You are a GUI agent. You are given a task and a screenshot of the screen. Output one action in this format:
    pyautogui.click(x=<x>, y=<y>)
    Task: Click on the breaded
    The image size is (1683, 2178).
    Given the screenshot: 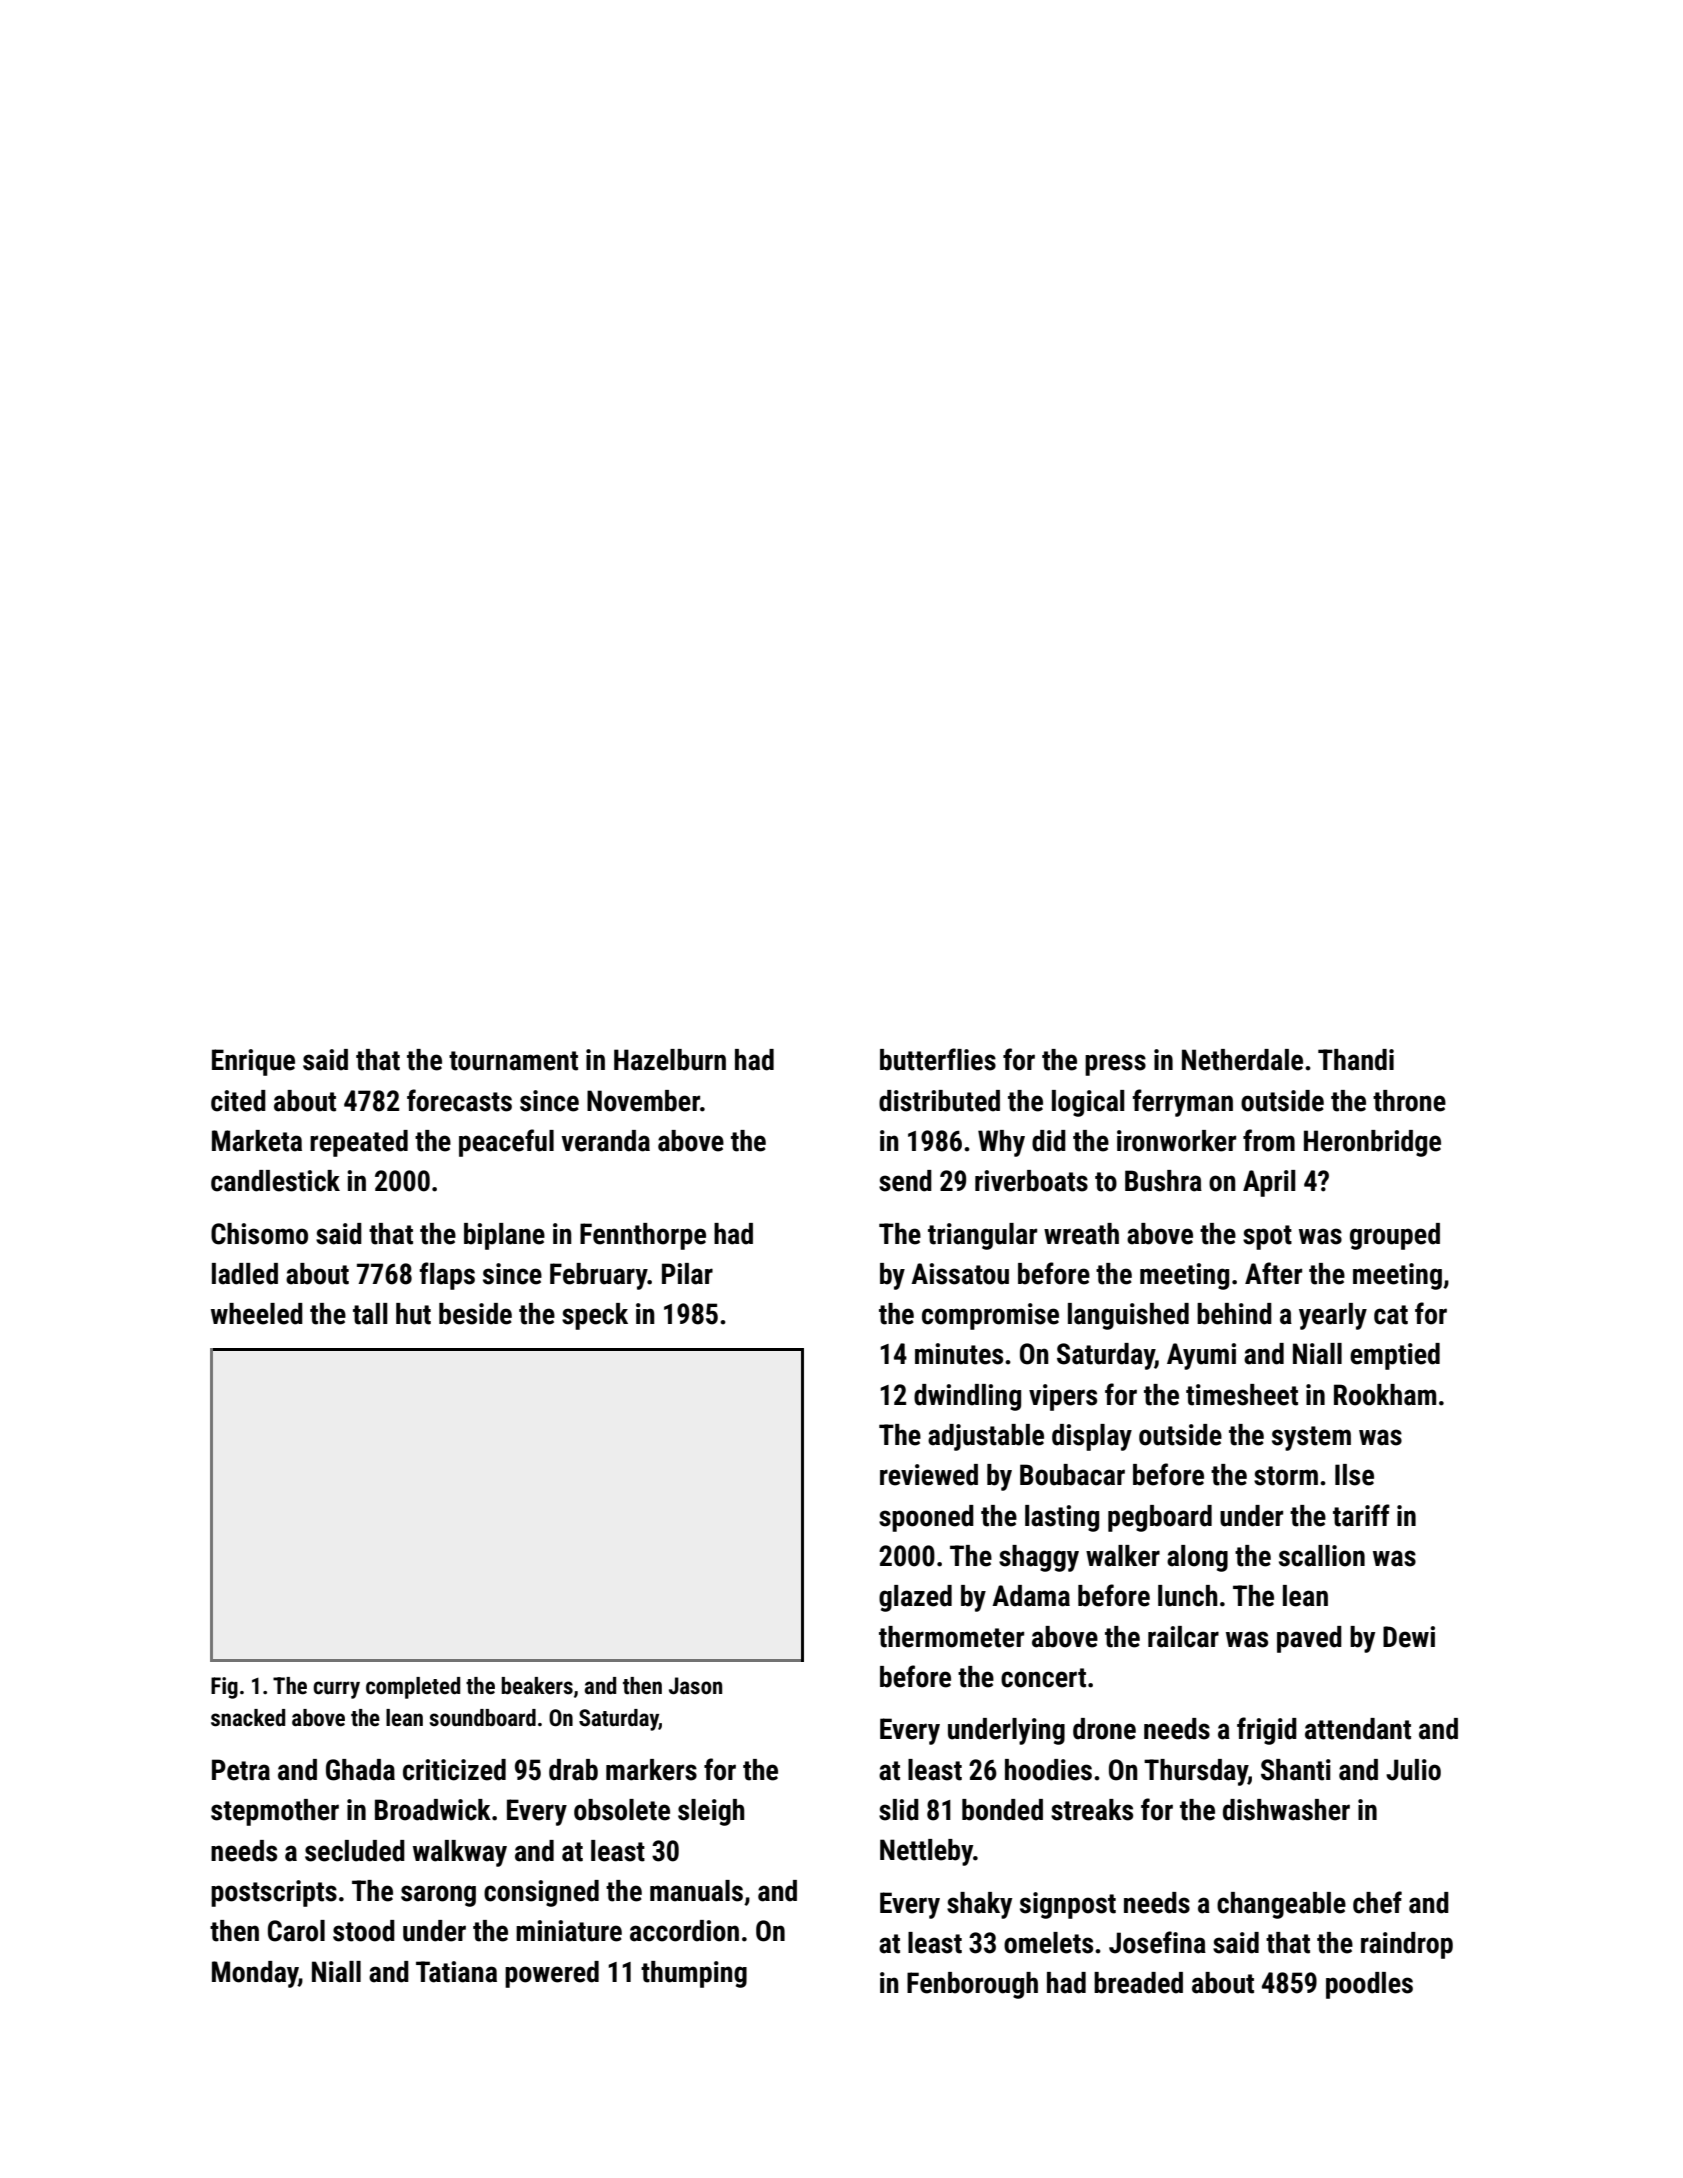 What is the action you would take?
    pyautogui.click(x=1138, y=1983)
